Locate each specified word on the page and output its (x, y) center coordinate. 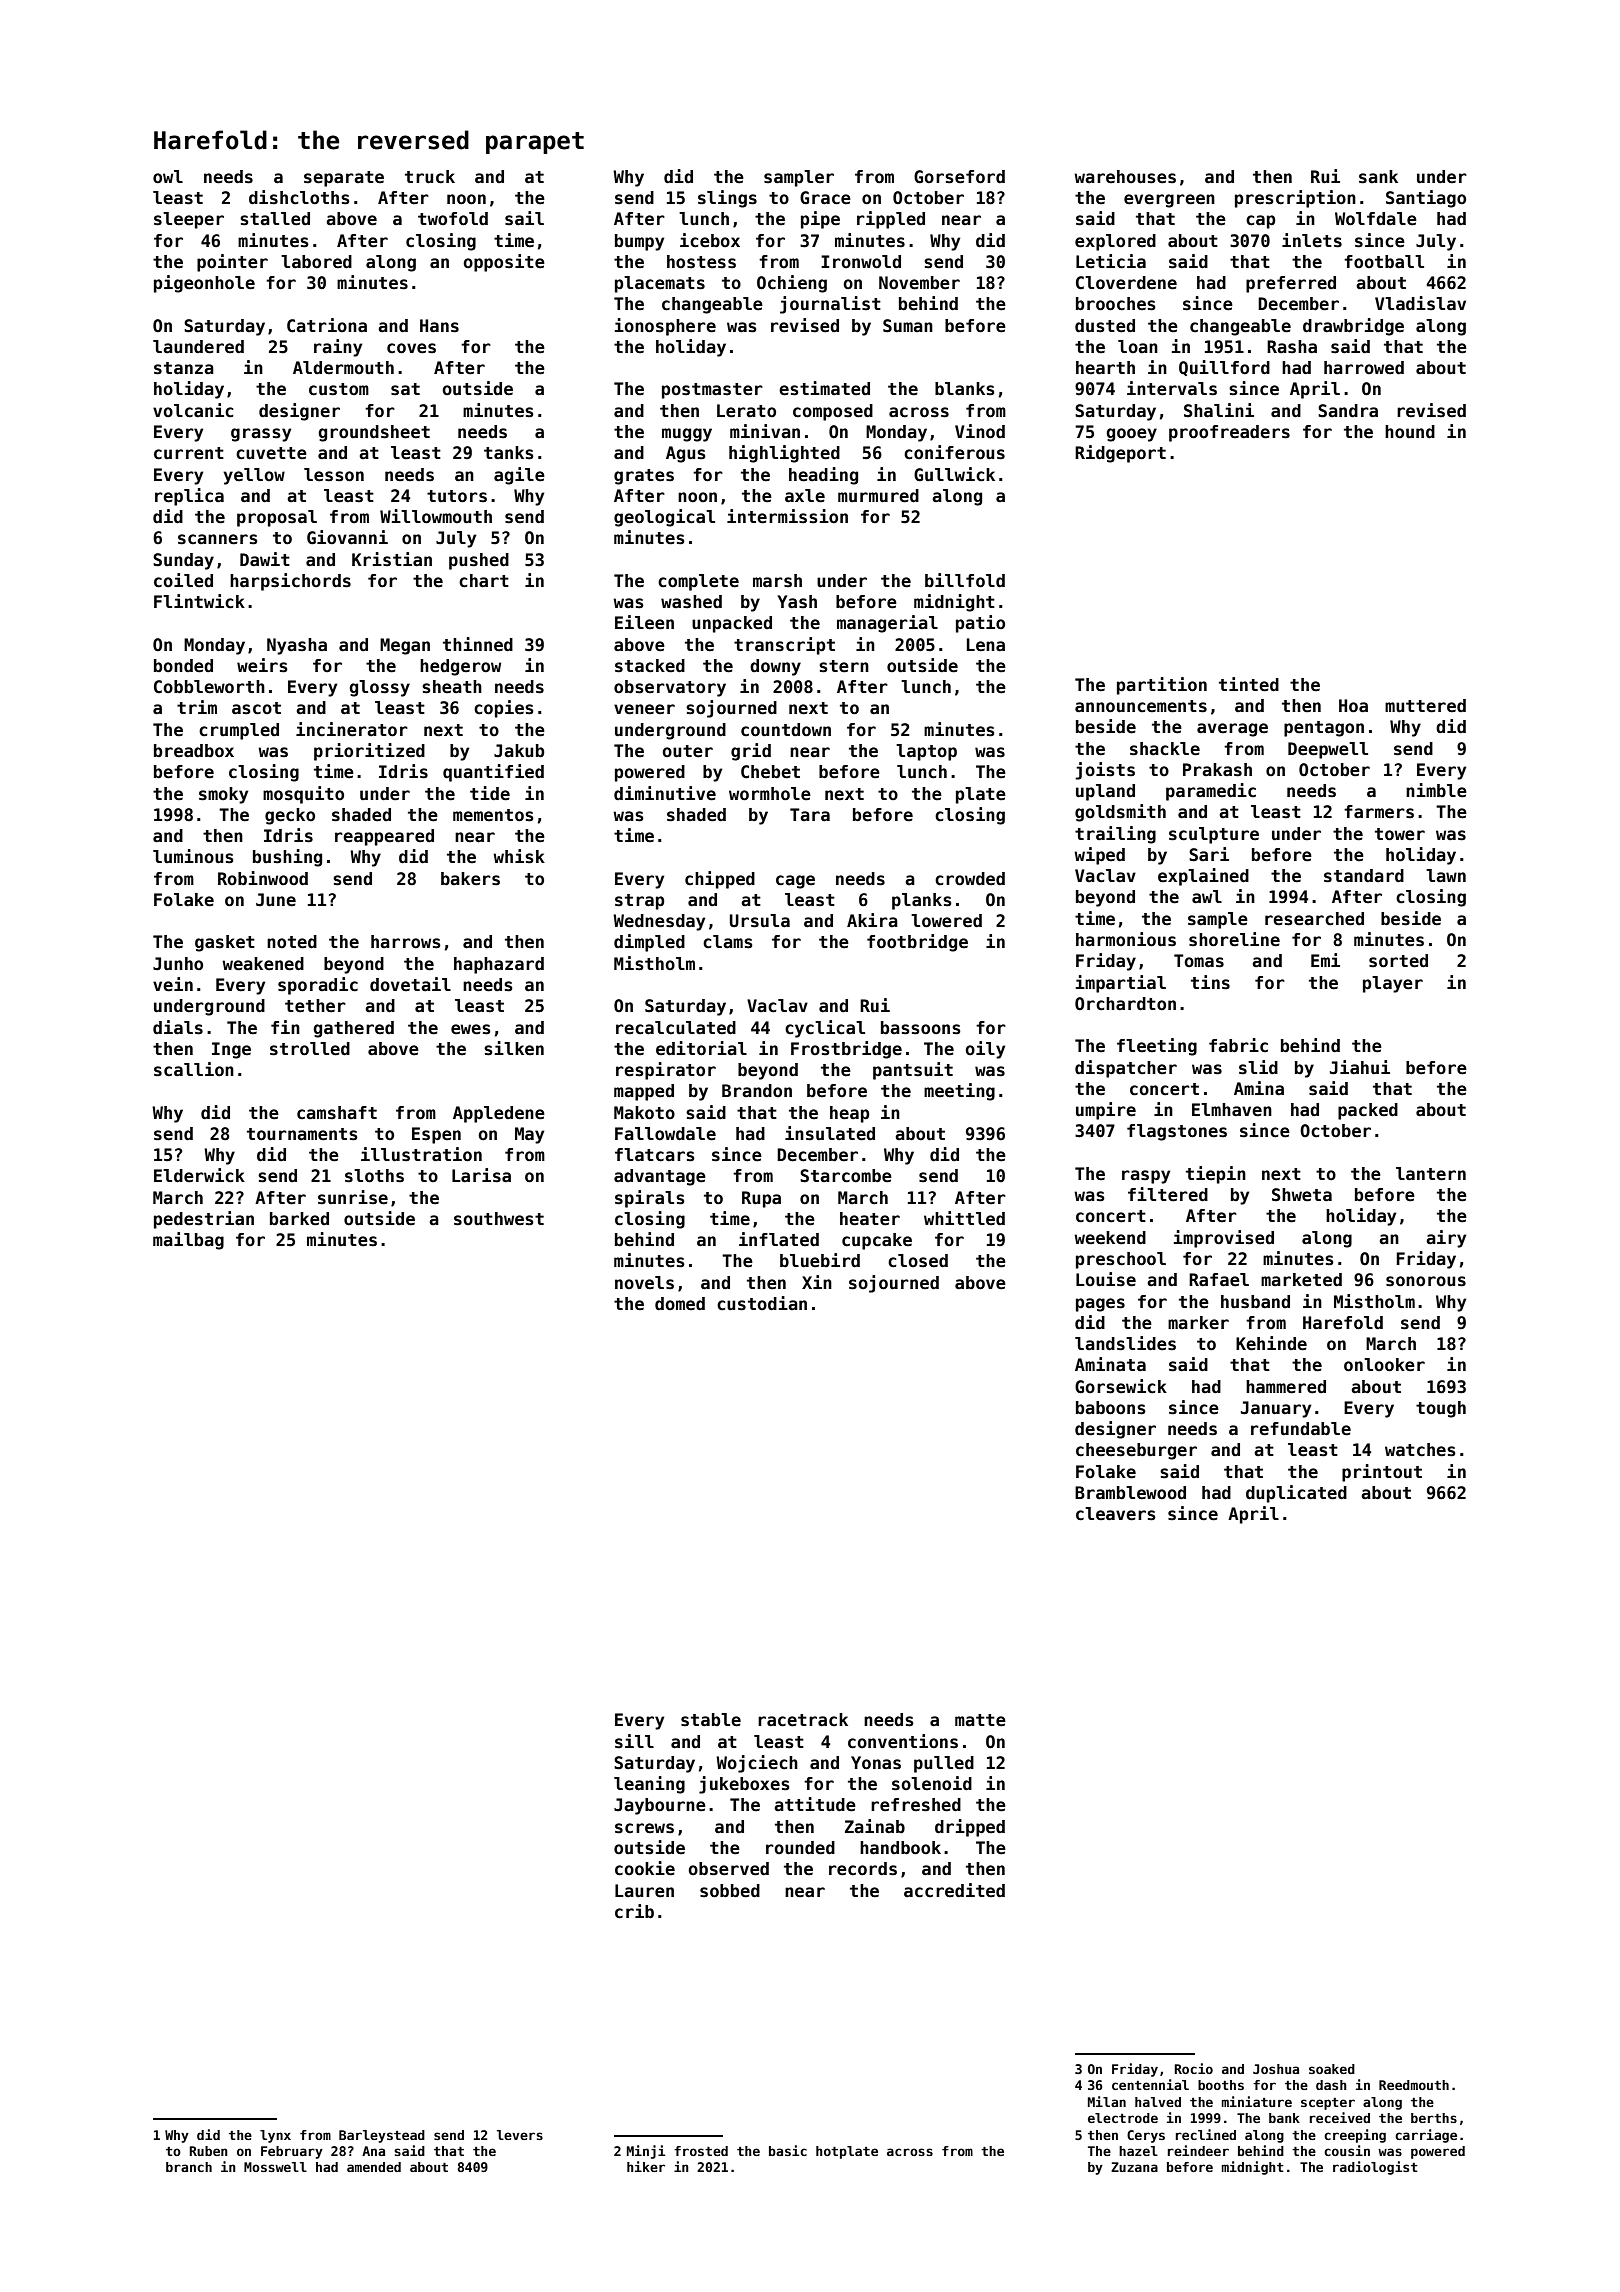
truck (430, 177)
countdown (786, 730)
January (1276, 1409)
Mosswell (275, 2167)
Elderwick (199, 1175)
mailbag (188, 1241)
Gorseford (959, 177)
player (1393, 984)
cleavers (1116, 1514)
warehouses (1125, 177)
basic (788, 2150)
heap (850, 1114)
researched (1314, 919)
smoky (223, 795)
